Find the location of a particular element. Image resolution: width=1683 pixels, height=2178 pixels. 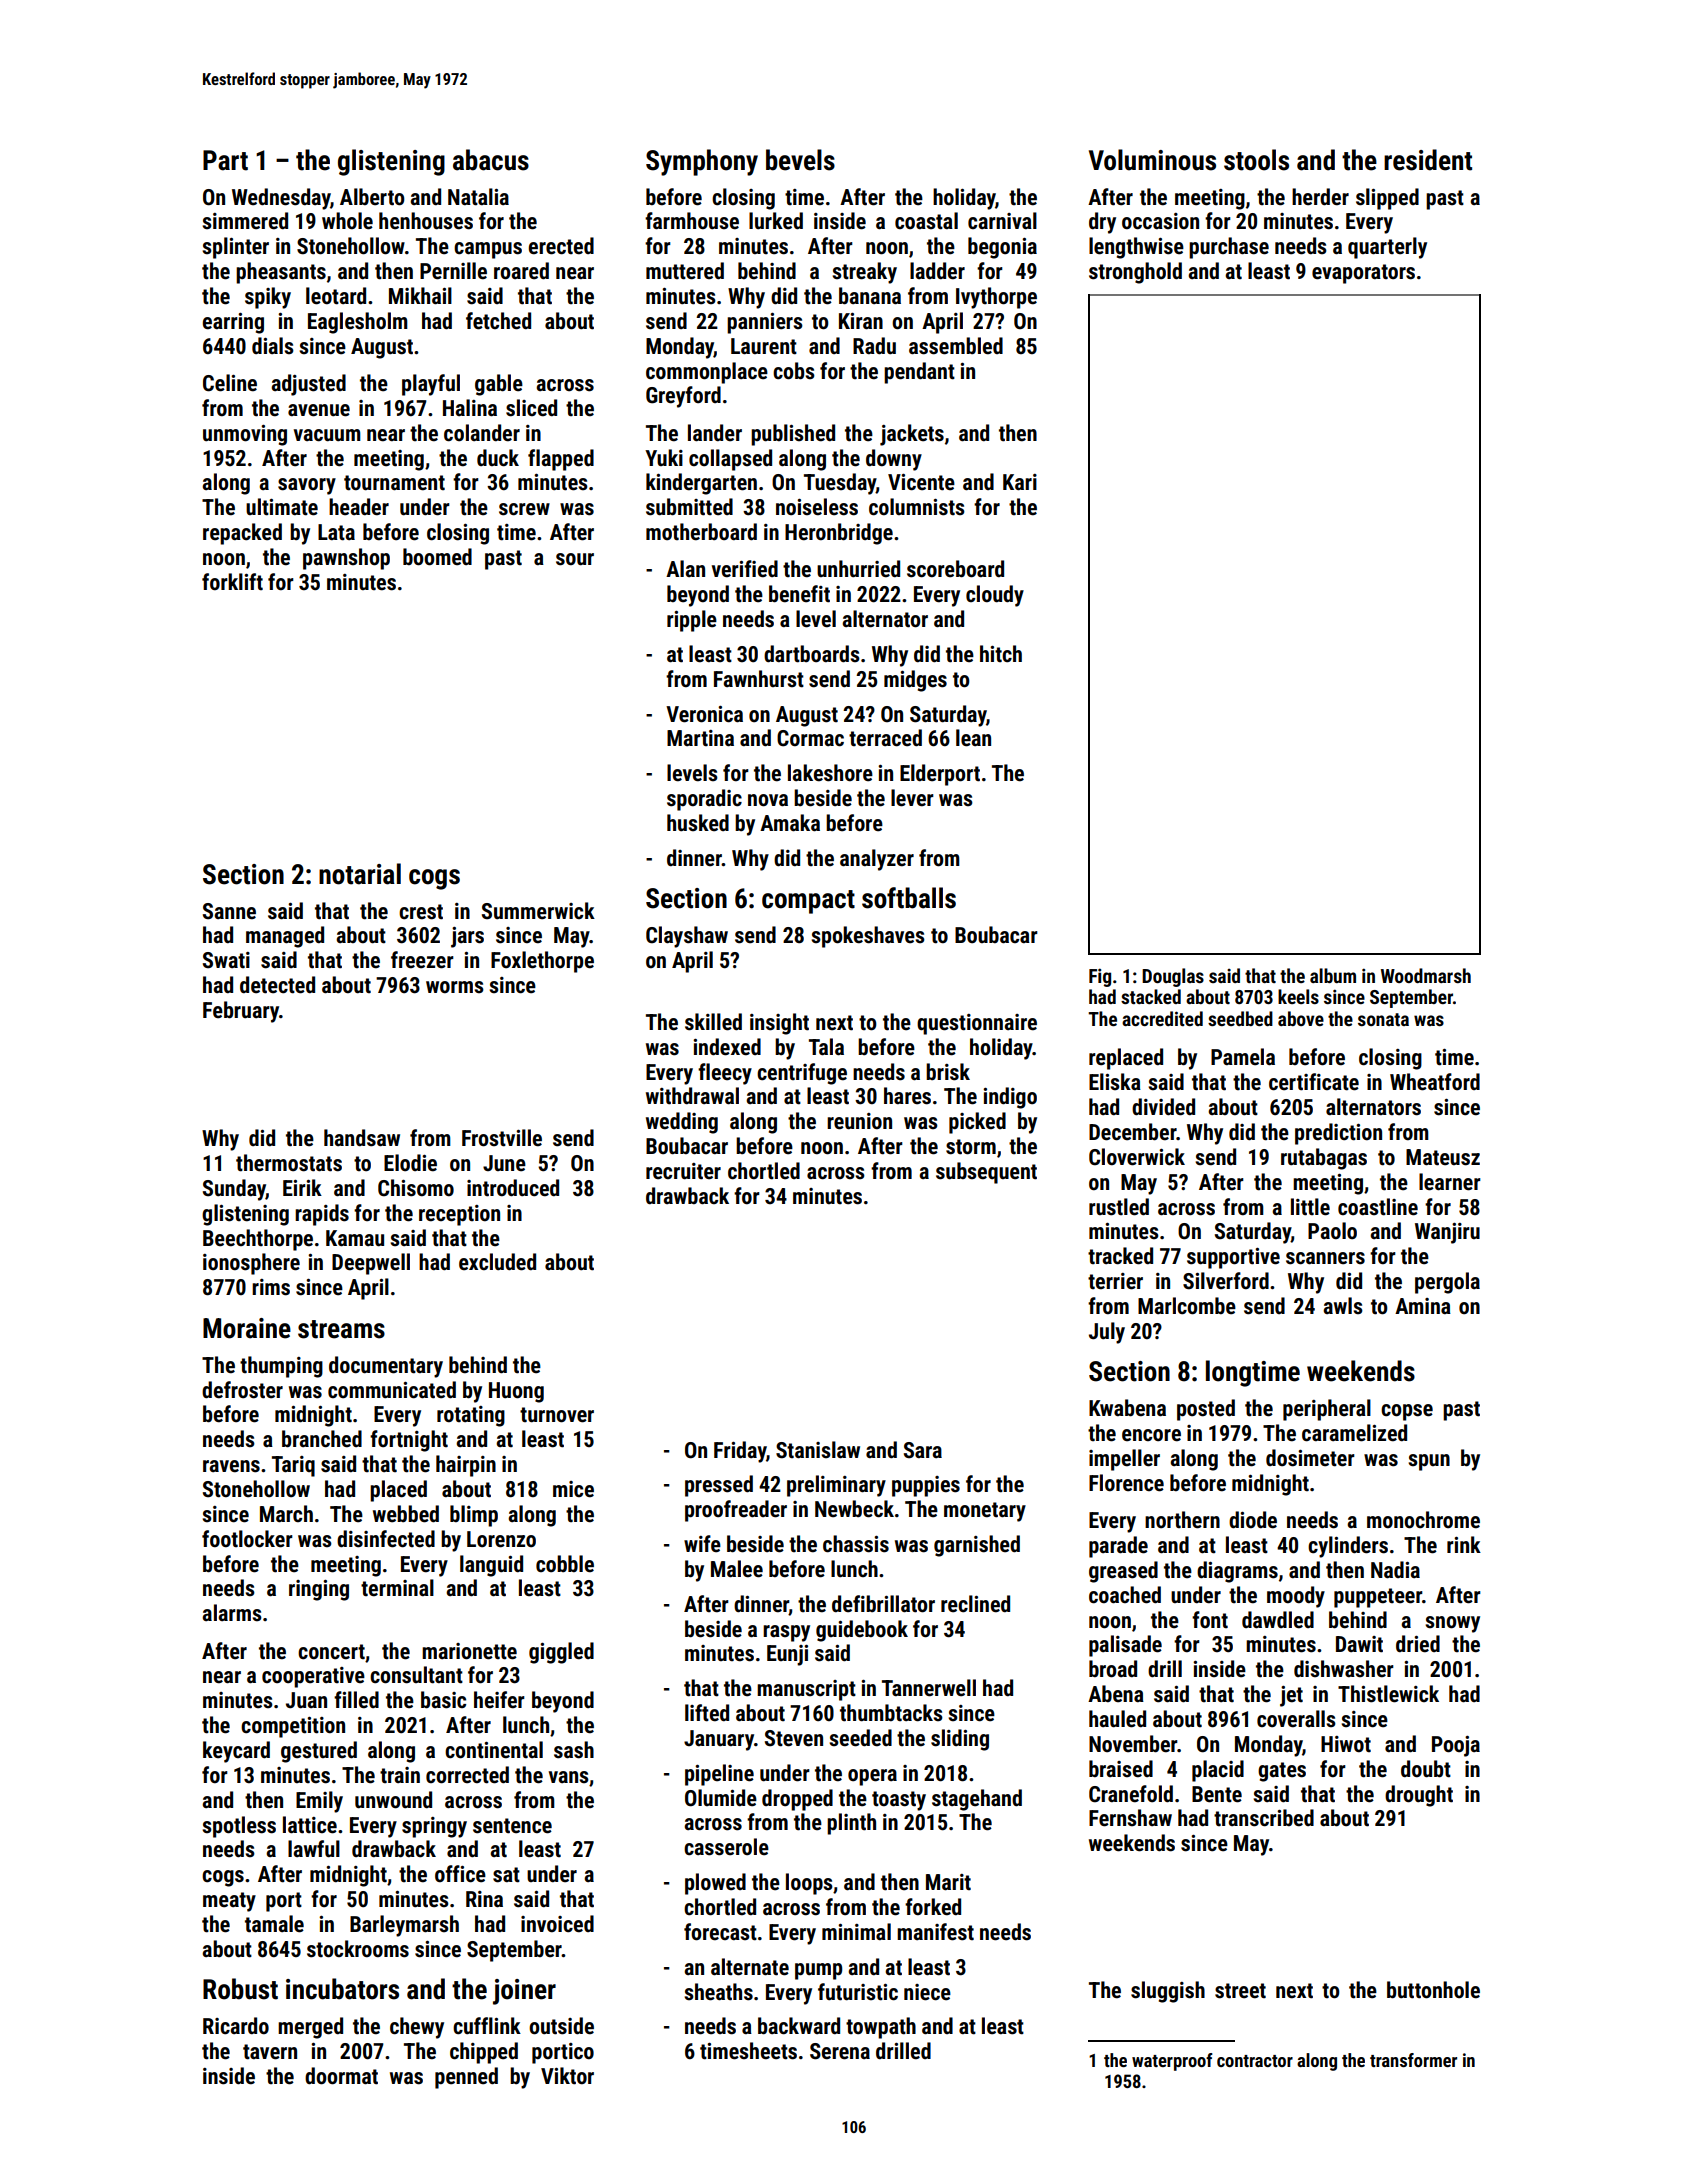

Sanne is located at coordinates (229, 911).
